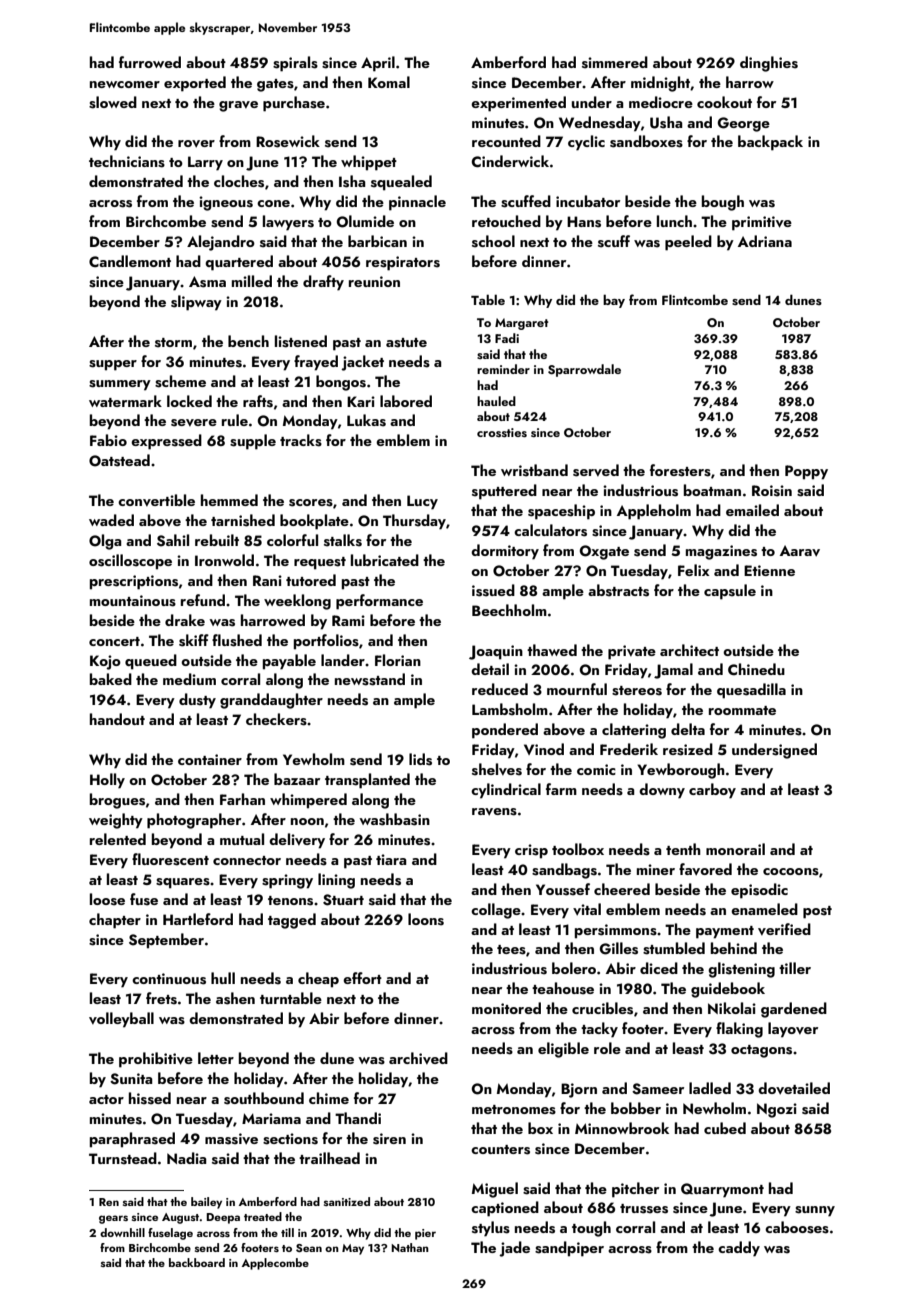  Describe the element at coordinates (197, 1262) in the screenshot. I see `backboard` at that location.
